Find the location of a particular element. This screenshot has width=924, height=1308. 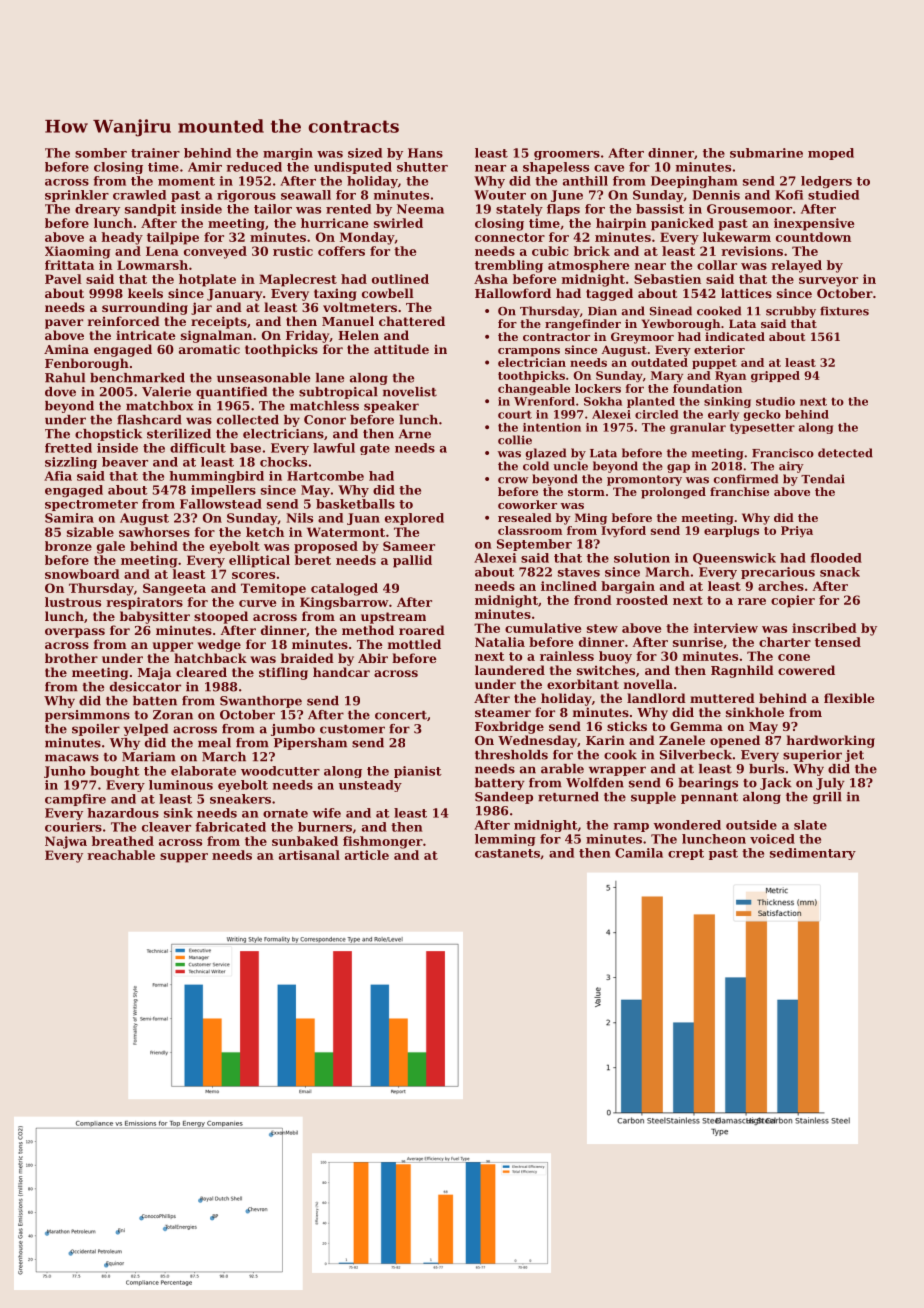

swirled is located at coordinates (398, 223).
